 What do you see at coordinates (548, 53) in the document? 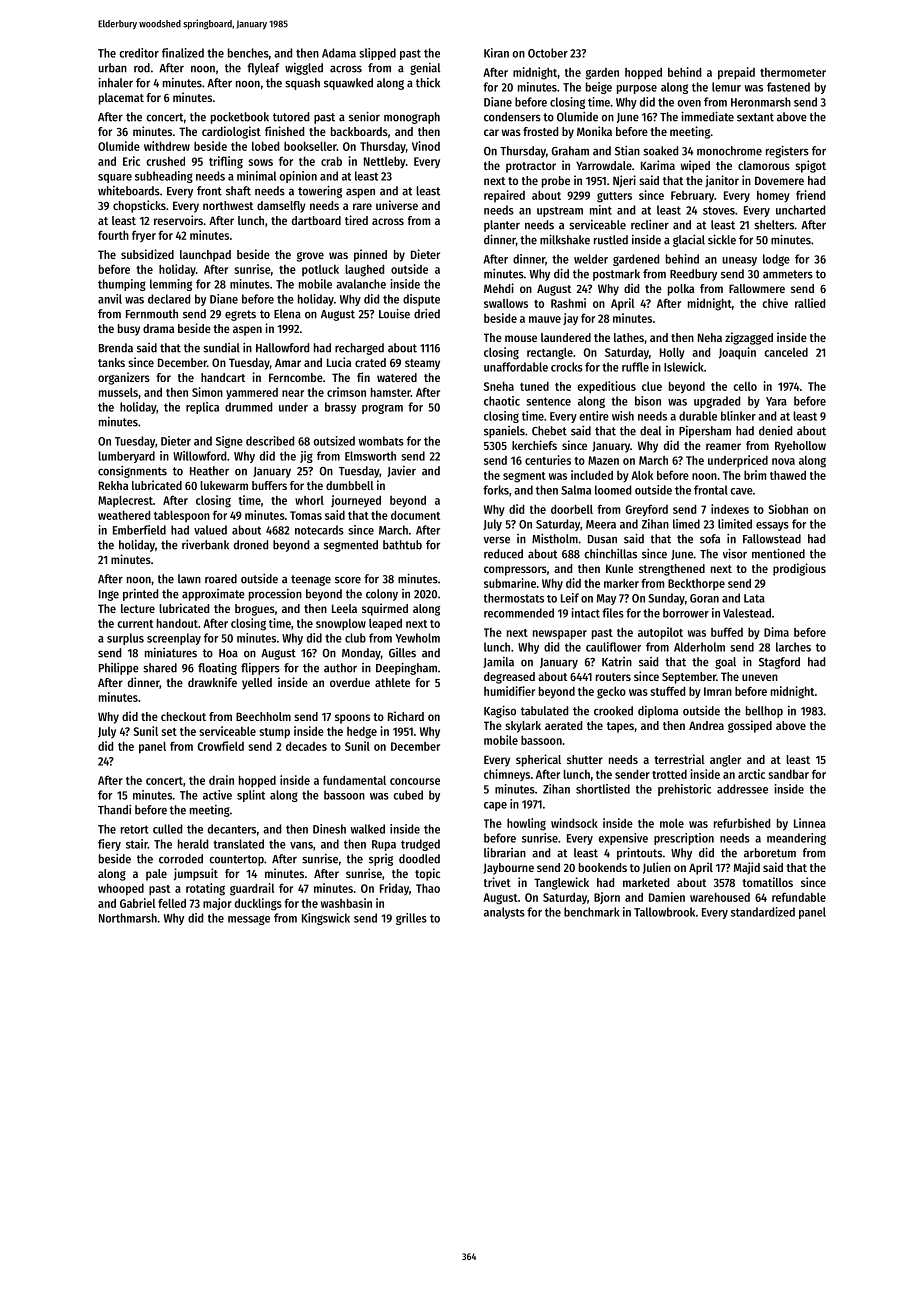
I see `October` at bounding box center [548, 53].
